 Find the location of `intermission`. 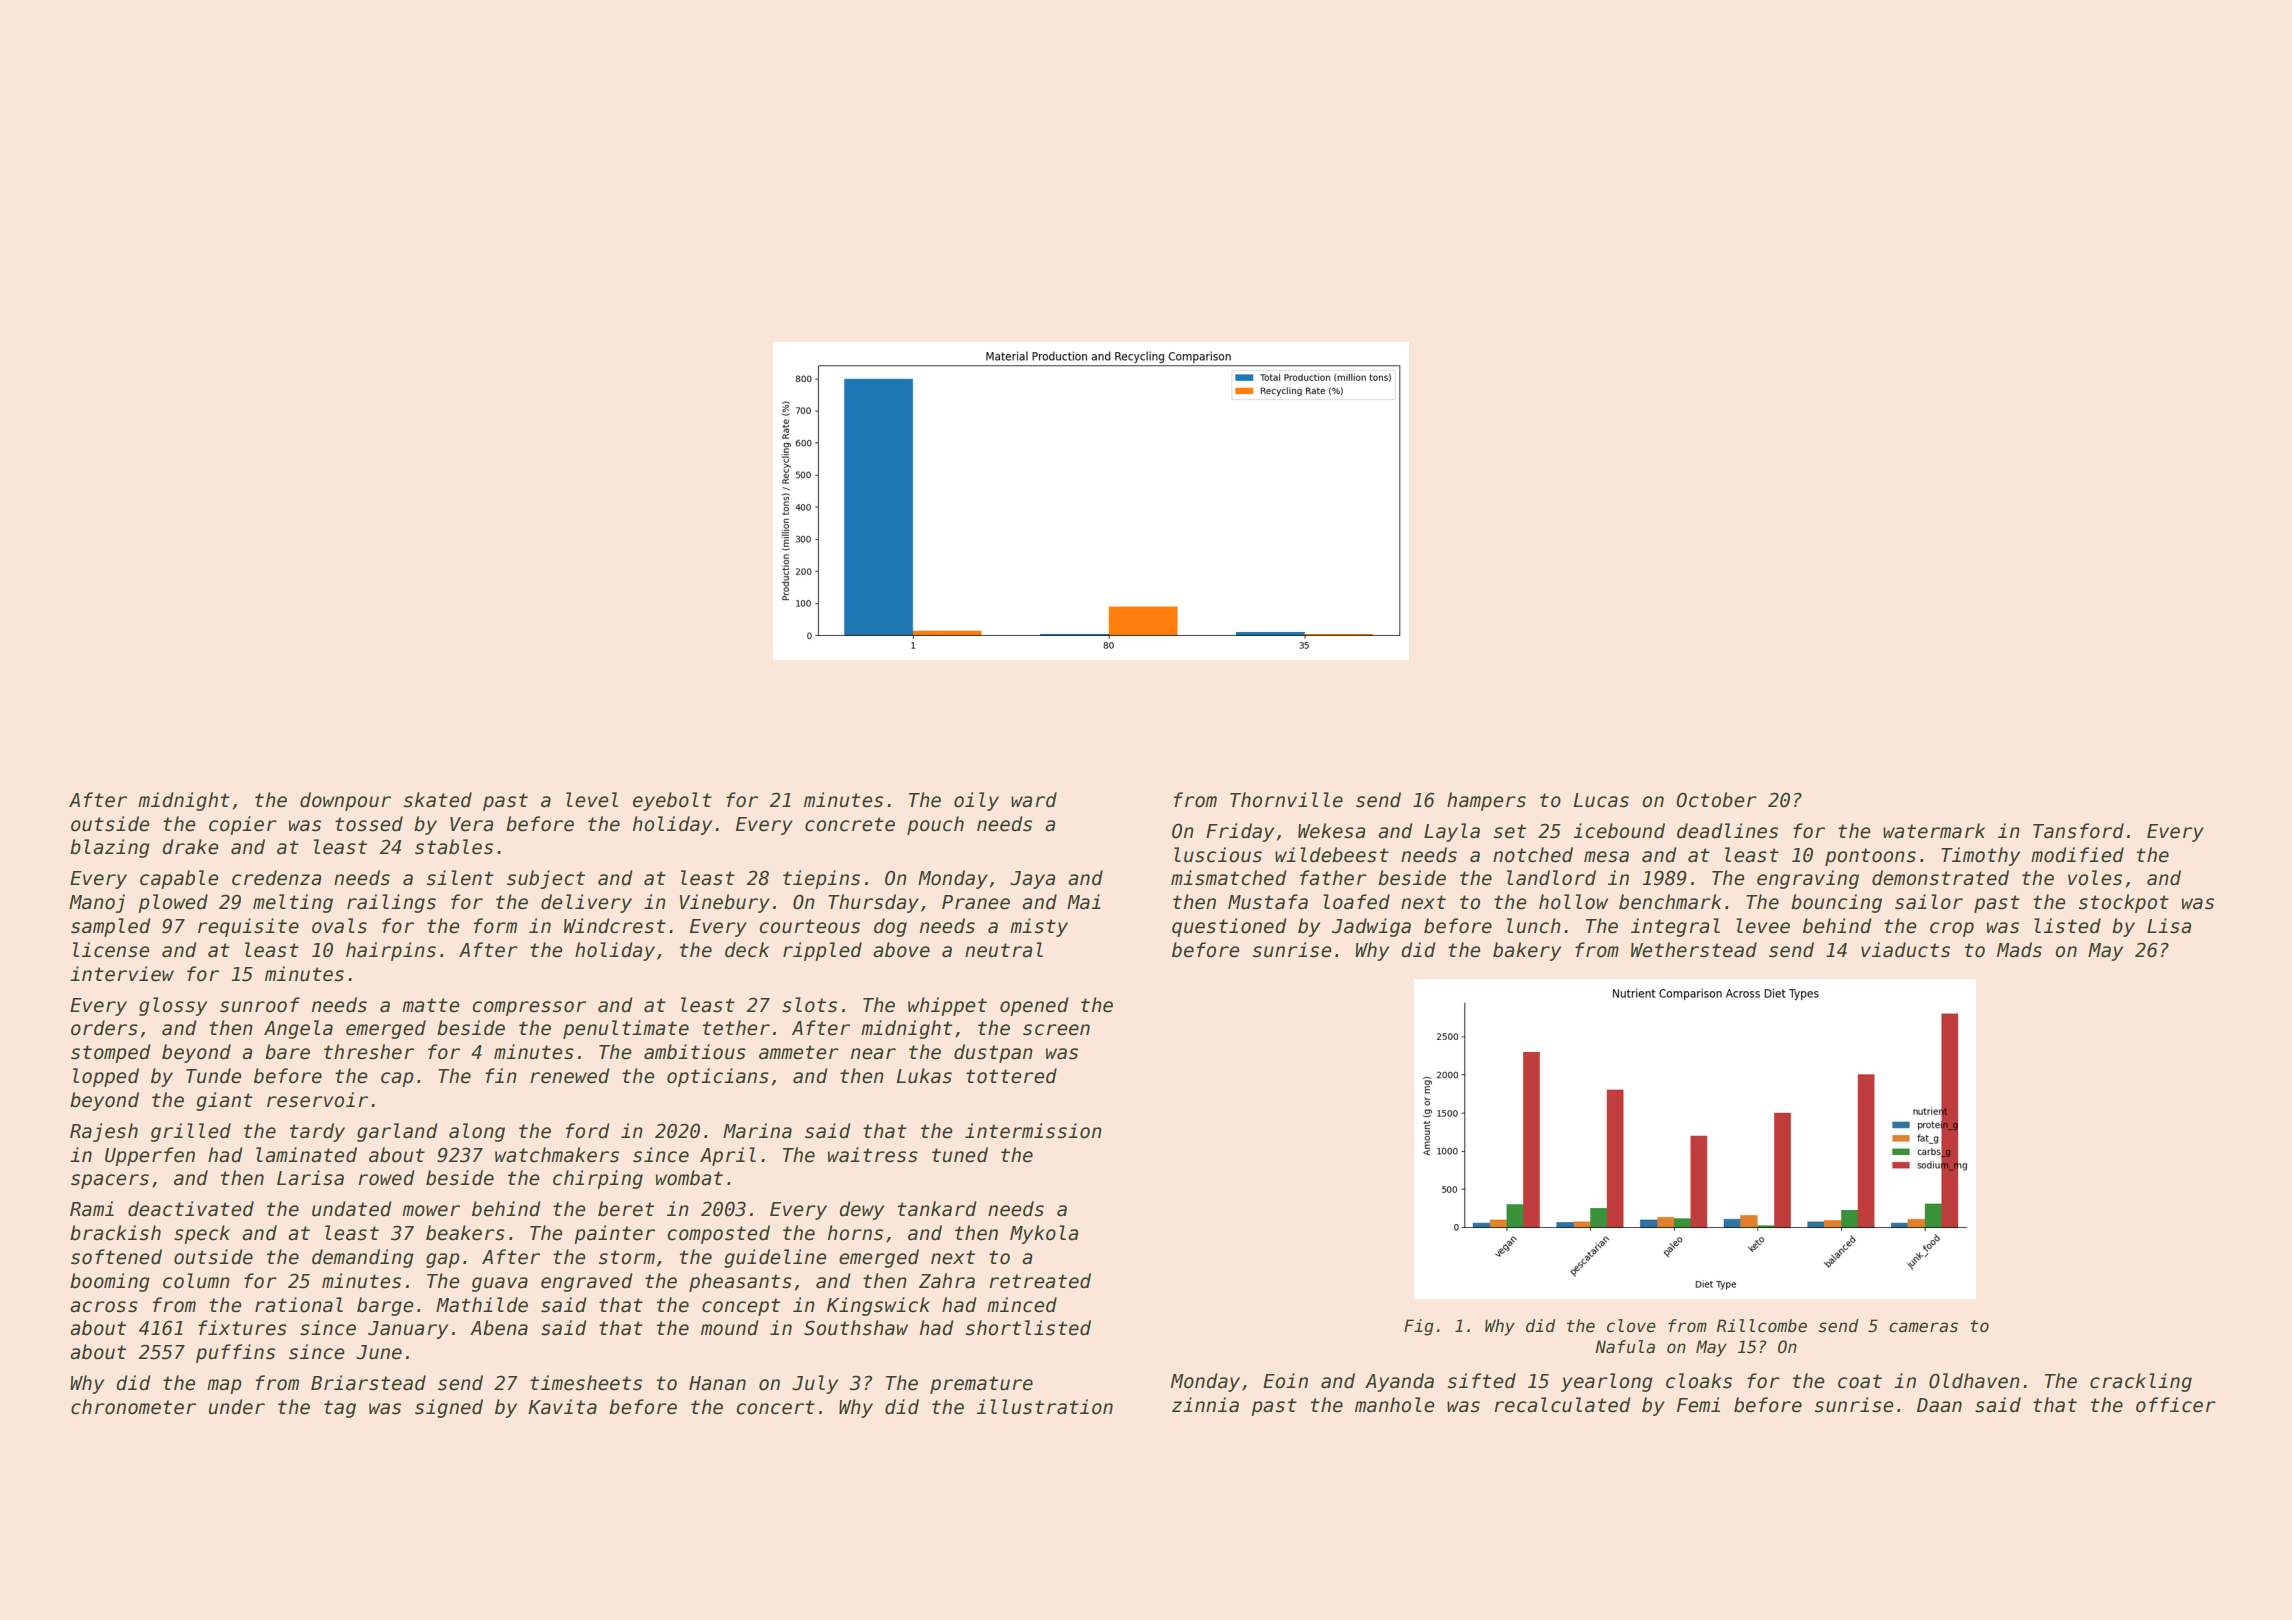

intermission is located at coordinates (1033, 1131).
